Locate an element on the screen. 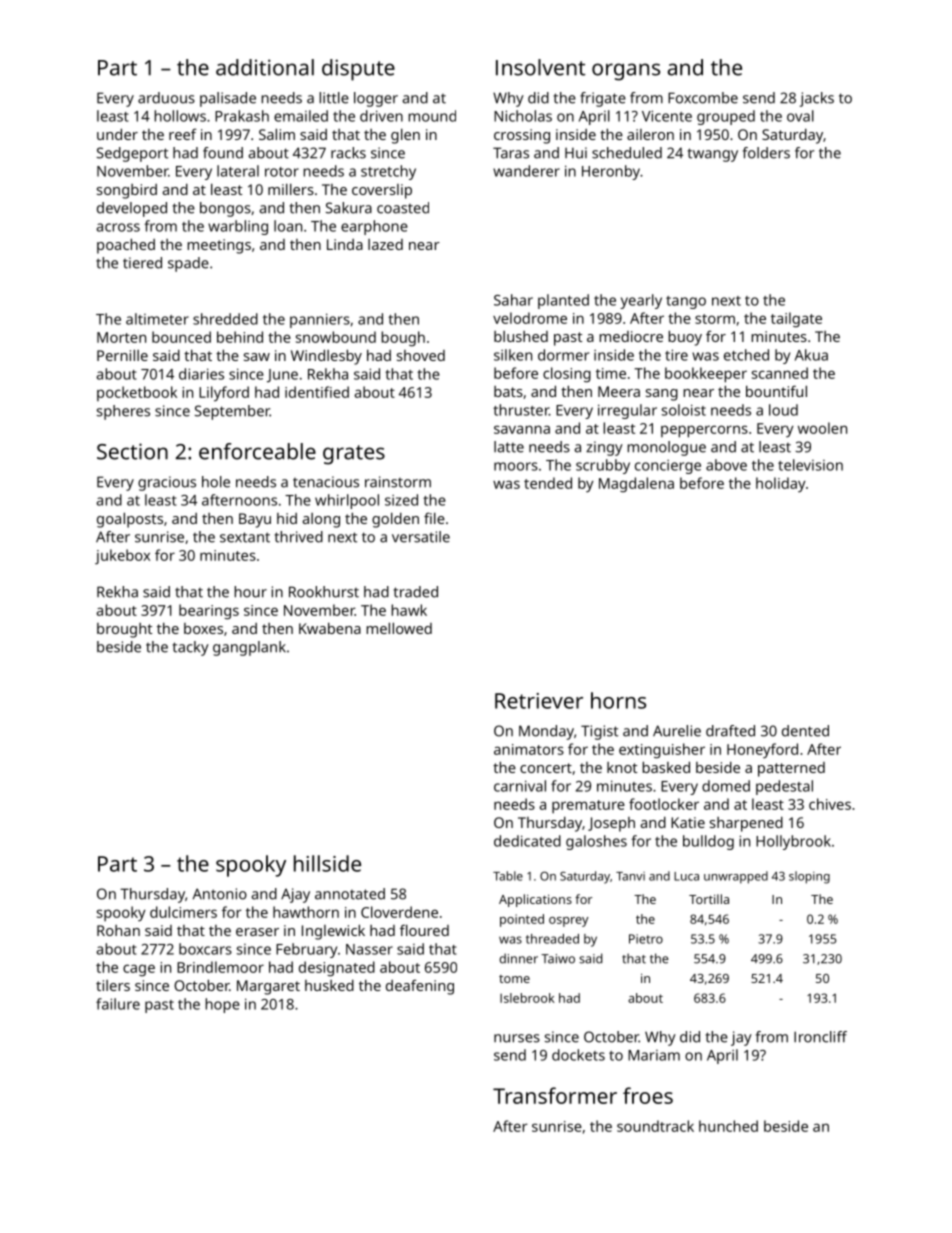 The width and height of the screenshot is (952, 1233). Tanvi is located at coordinates (630, 876).
